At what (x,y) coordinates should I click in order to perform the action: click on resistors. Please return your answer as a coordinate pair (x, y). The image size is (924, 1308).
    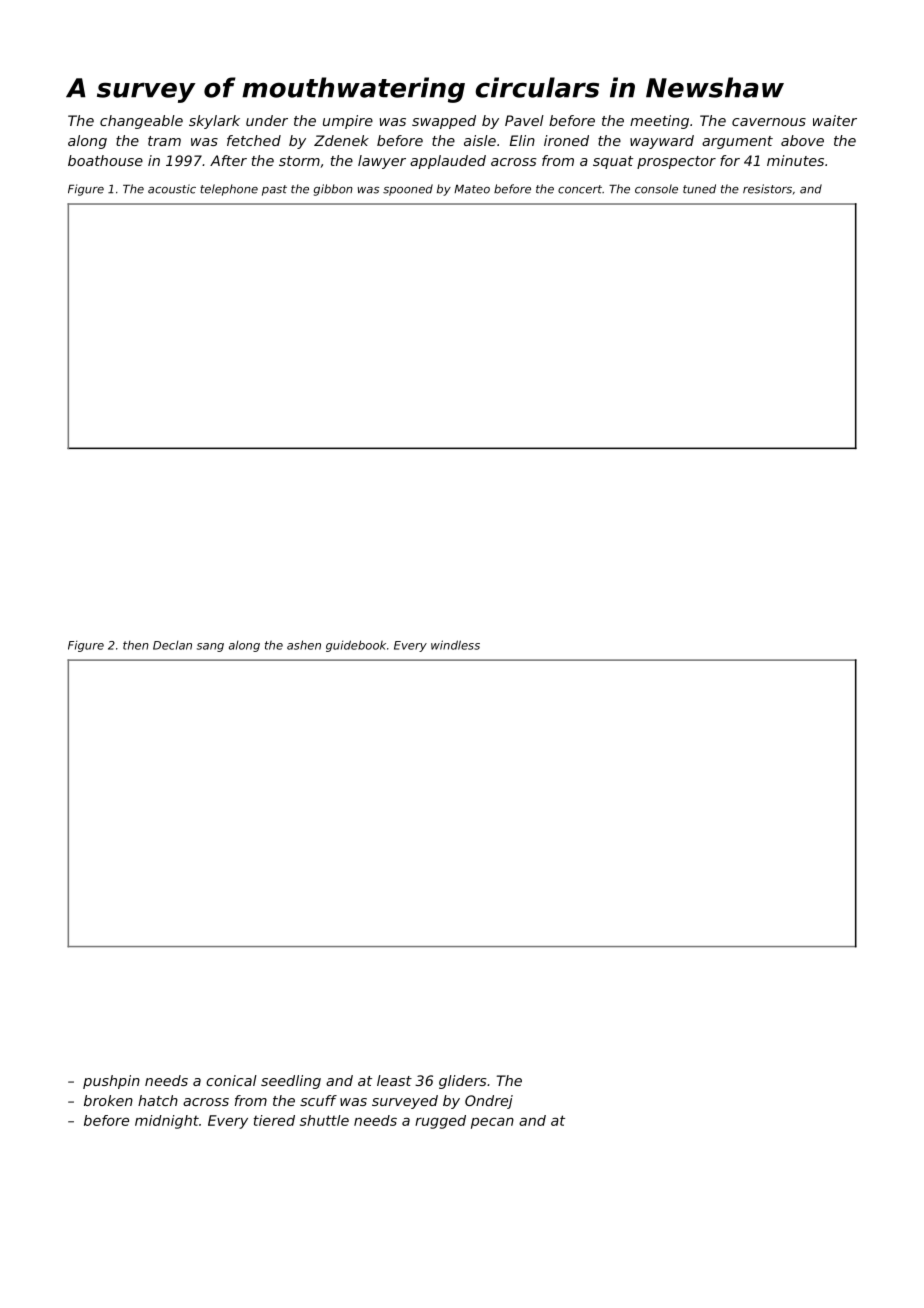
    Looking at the image, I should click on (767, 189).
